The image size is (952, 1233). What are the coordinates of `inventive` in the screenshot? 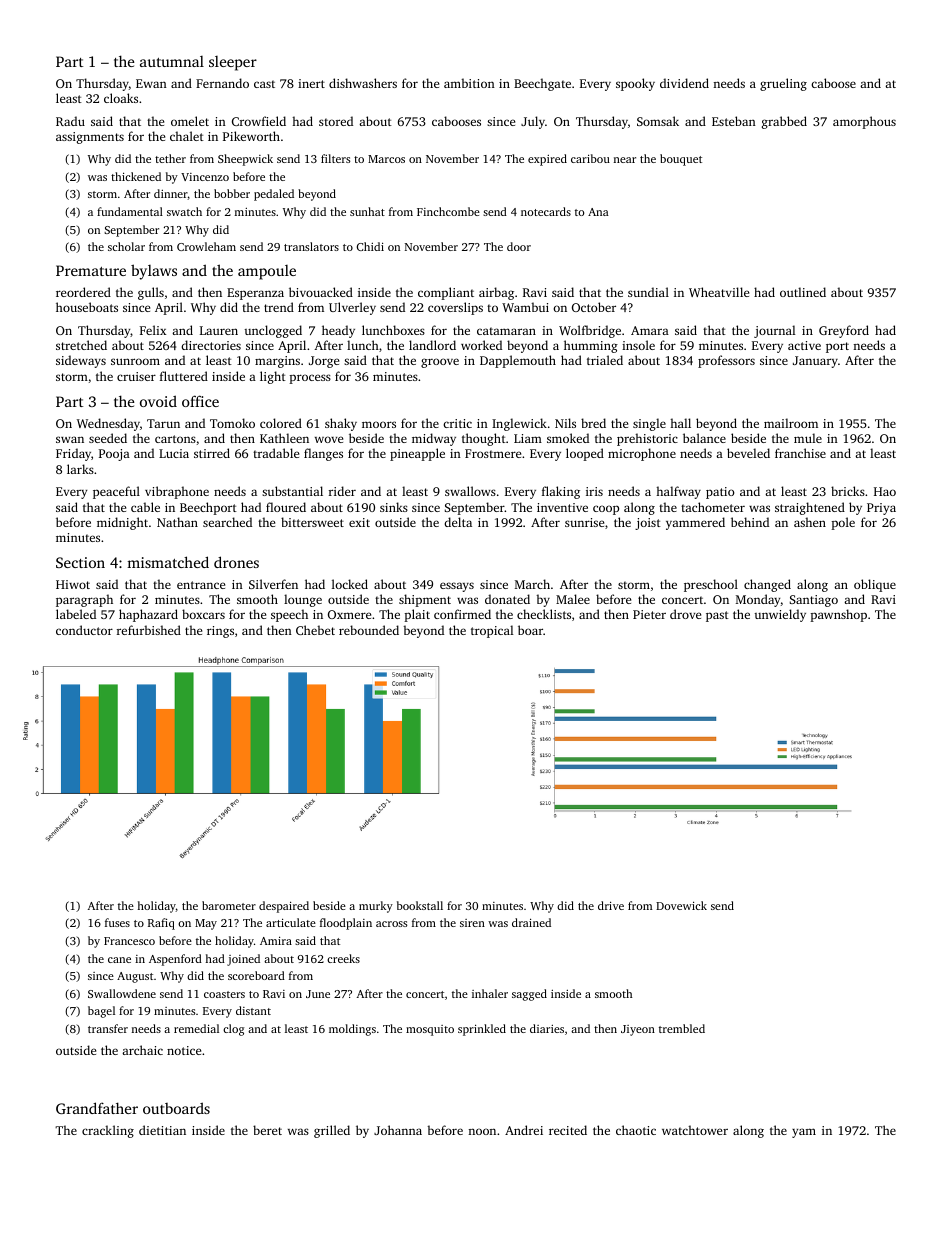 It's located at (562, 507).
